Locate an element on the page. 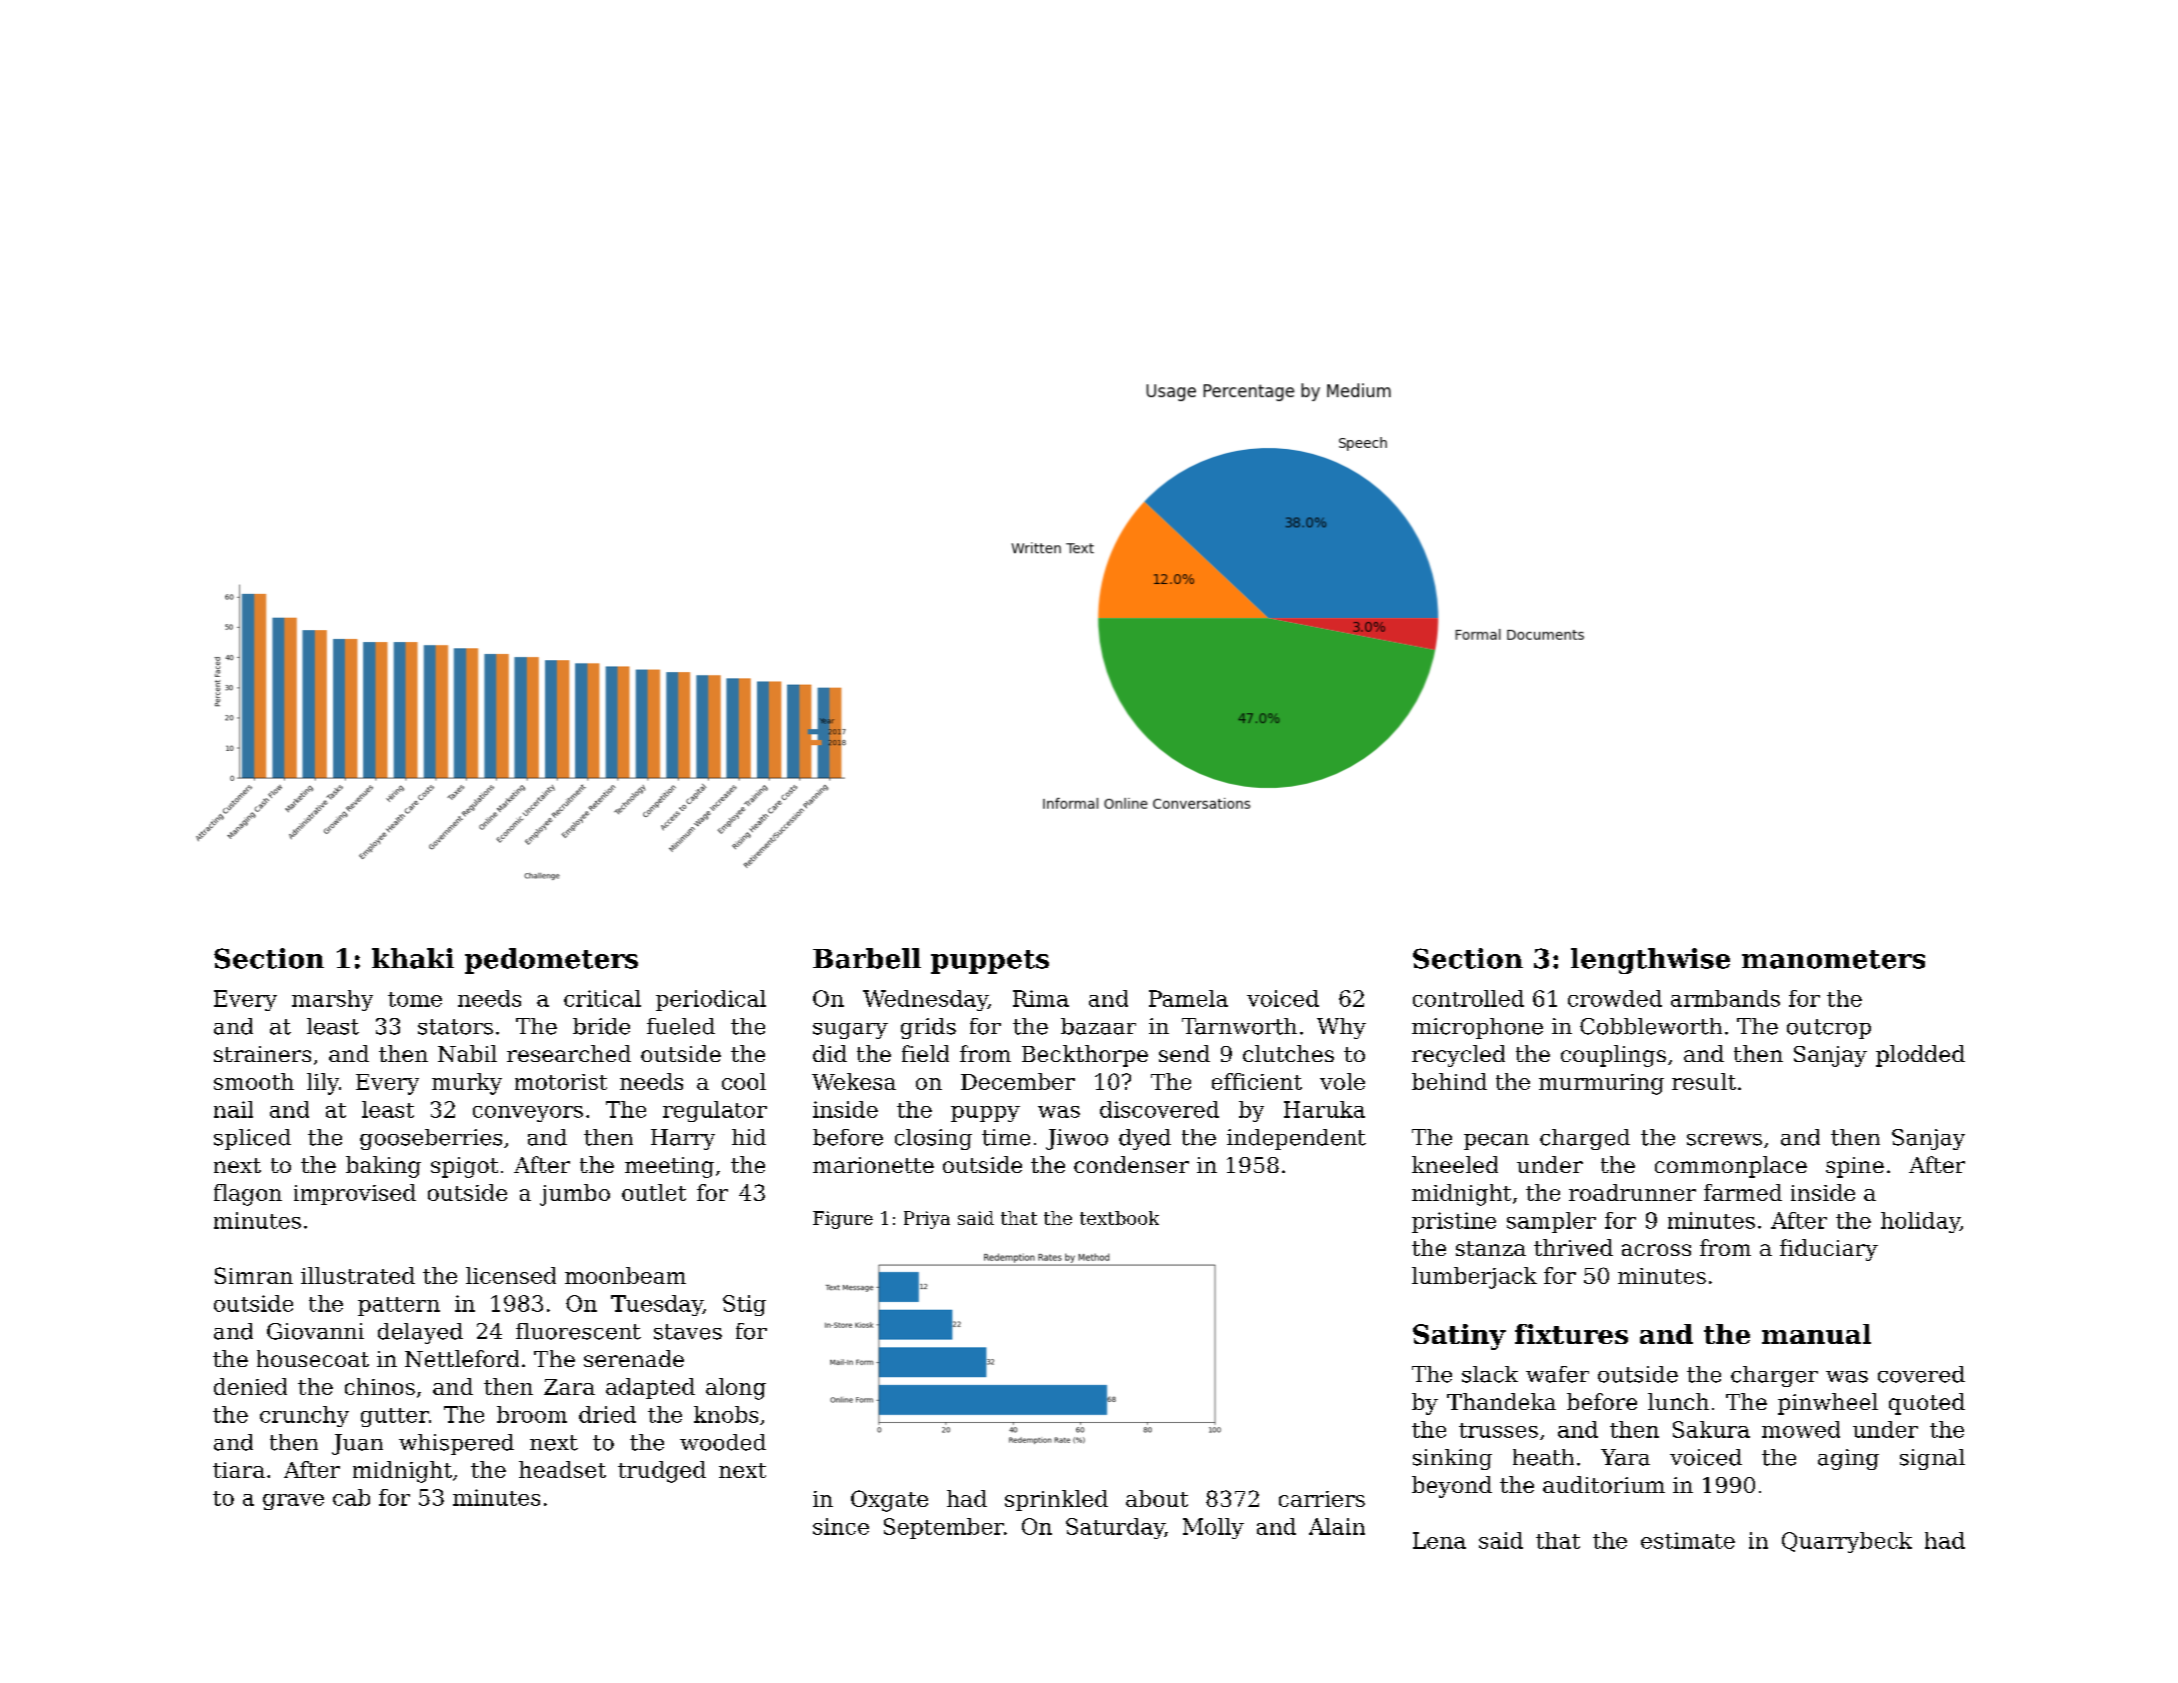  independent is located at coordinates (1296, 1139).
